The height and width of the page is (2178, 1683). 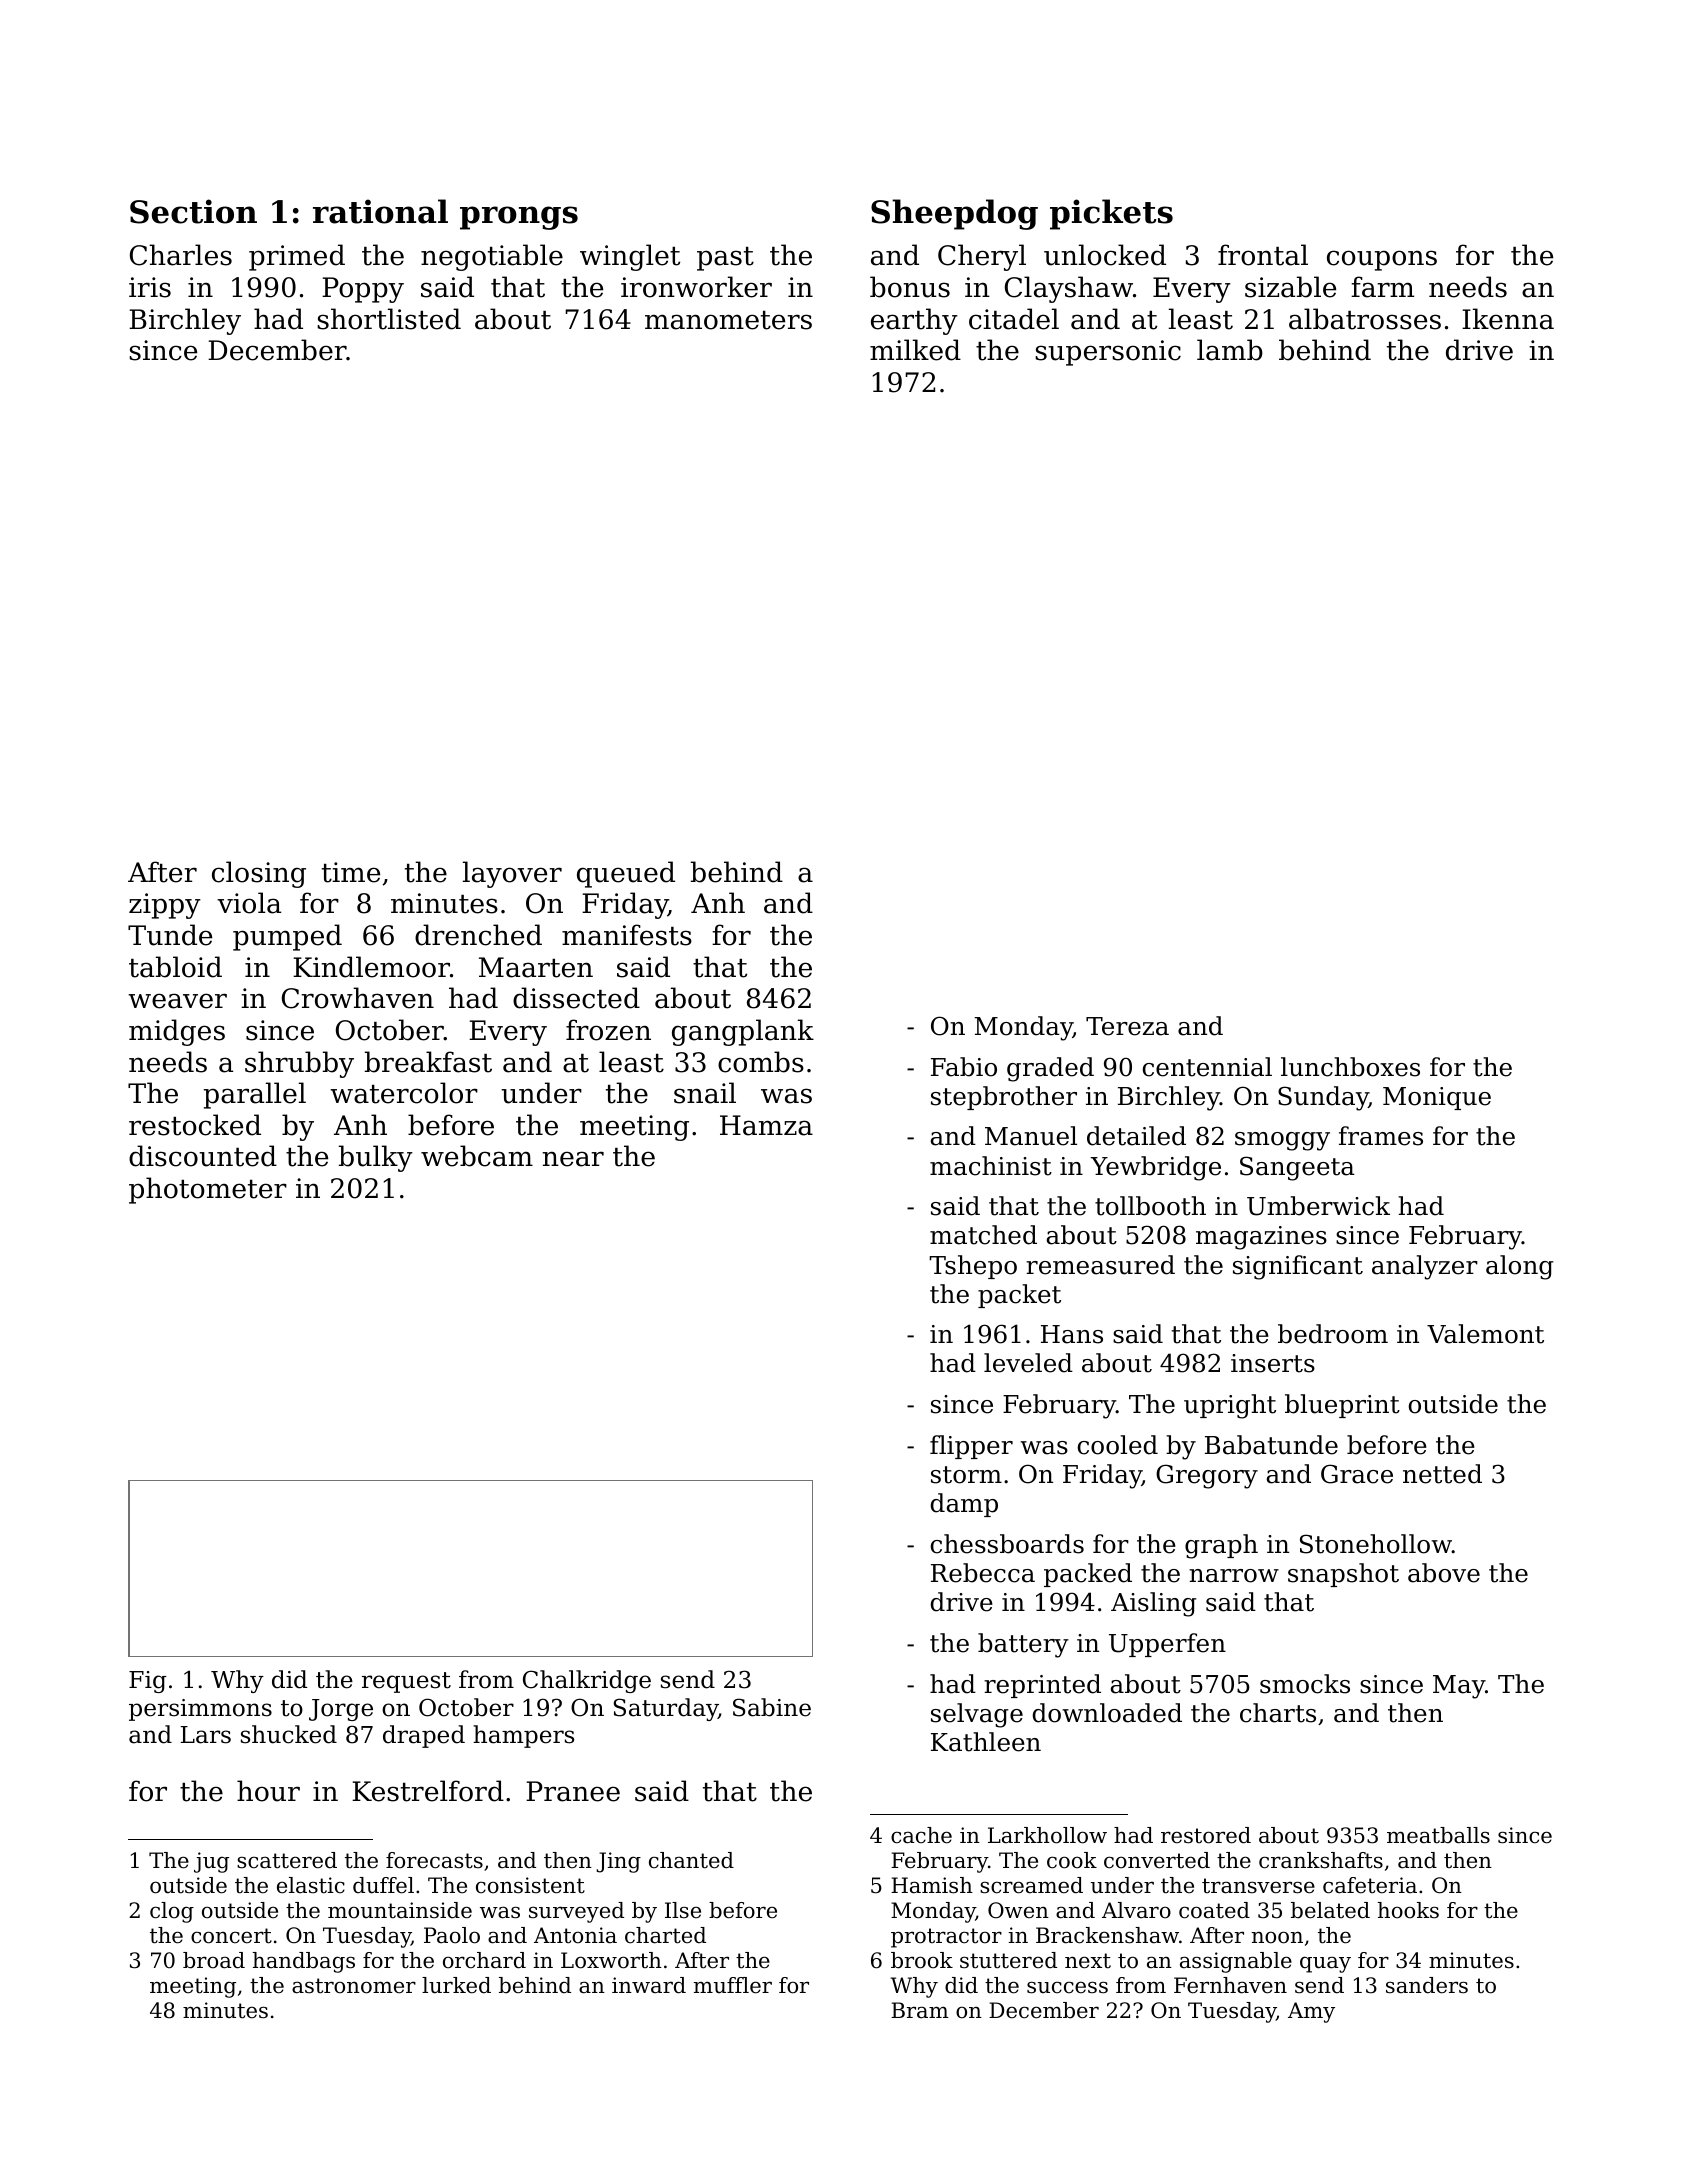 What do you see at coordinates (389, 319) in the page?
I see `shortlisted` at bounding box center [389, 319].
